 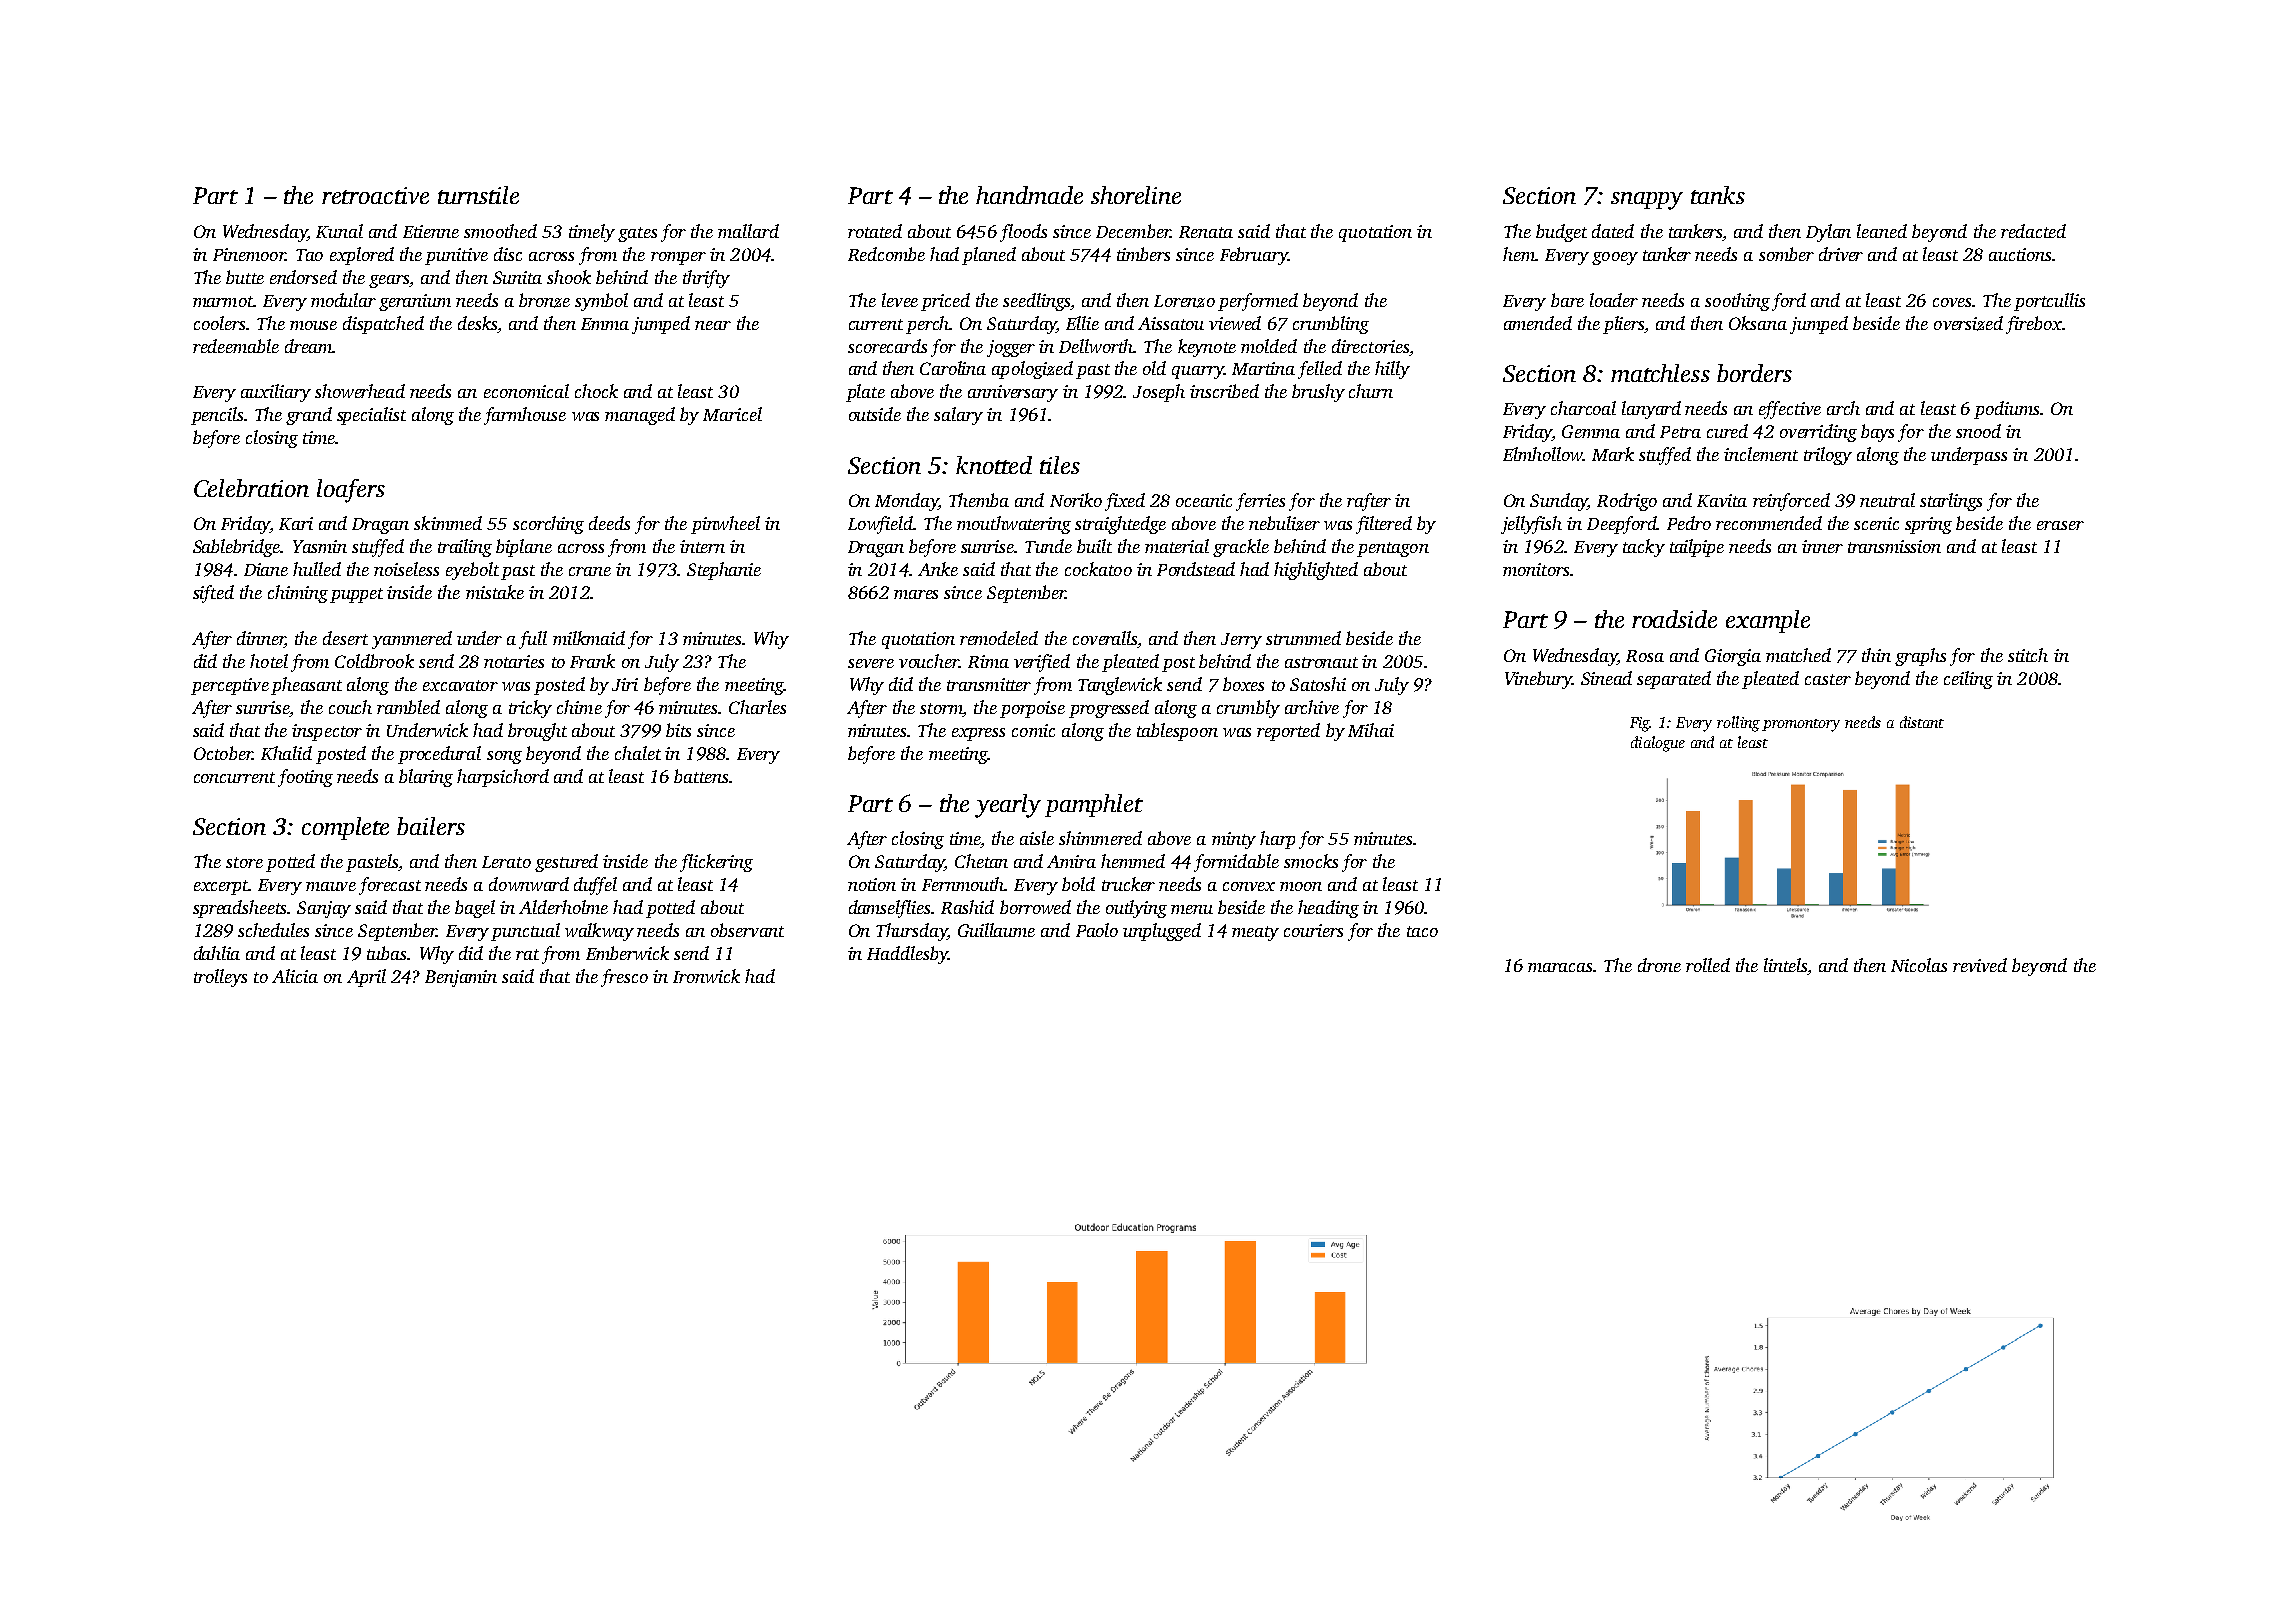 What do you see at coordinates (220, 978) in the screenshot?
I see `trolleys` at bounding box center [220, 978].
